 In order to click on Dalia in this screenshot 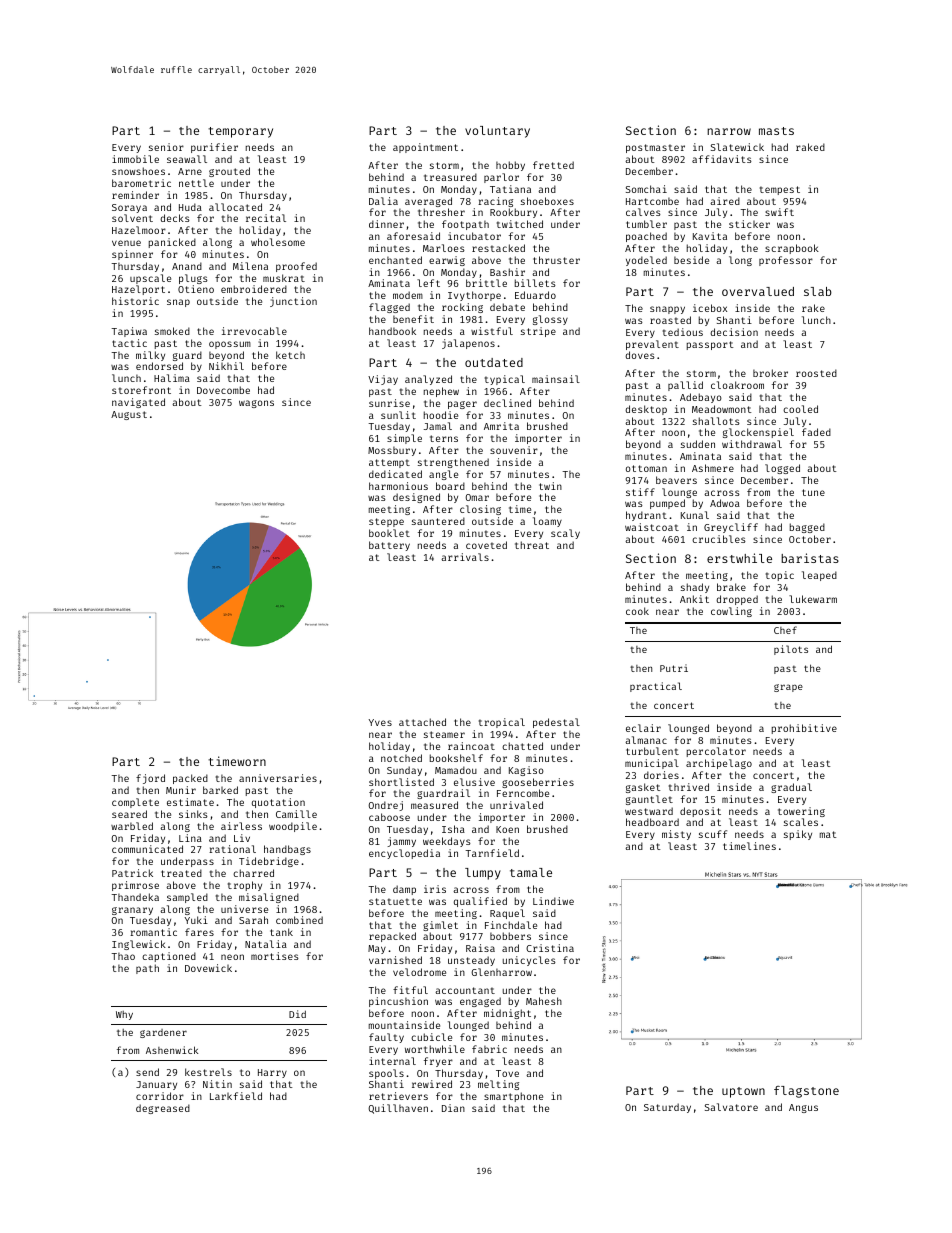, I will do `click(383, 201)`.
